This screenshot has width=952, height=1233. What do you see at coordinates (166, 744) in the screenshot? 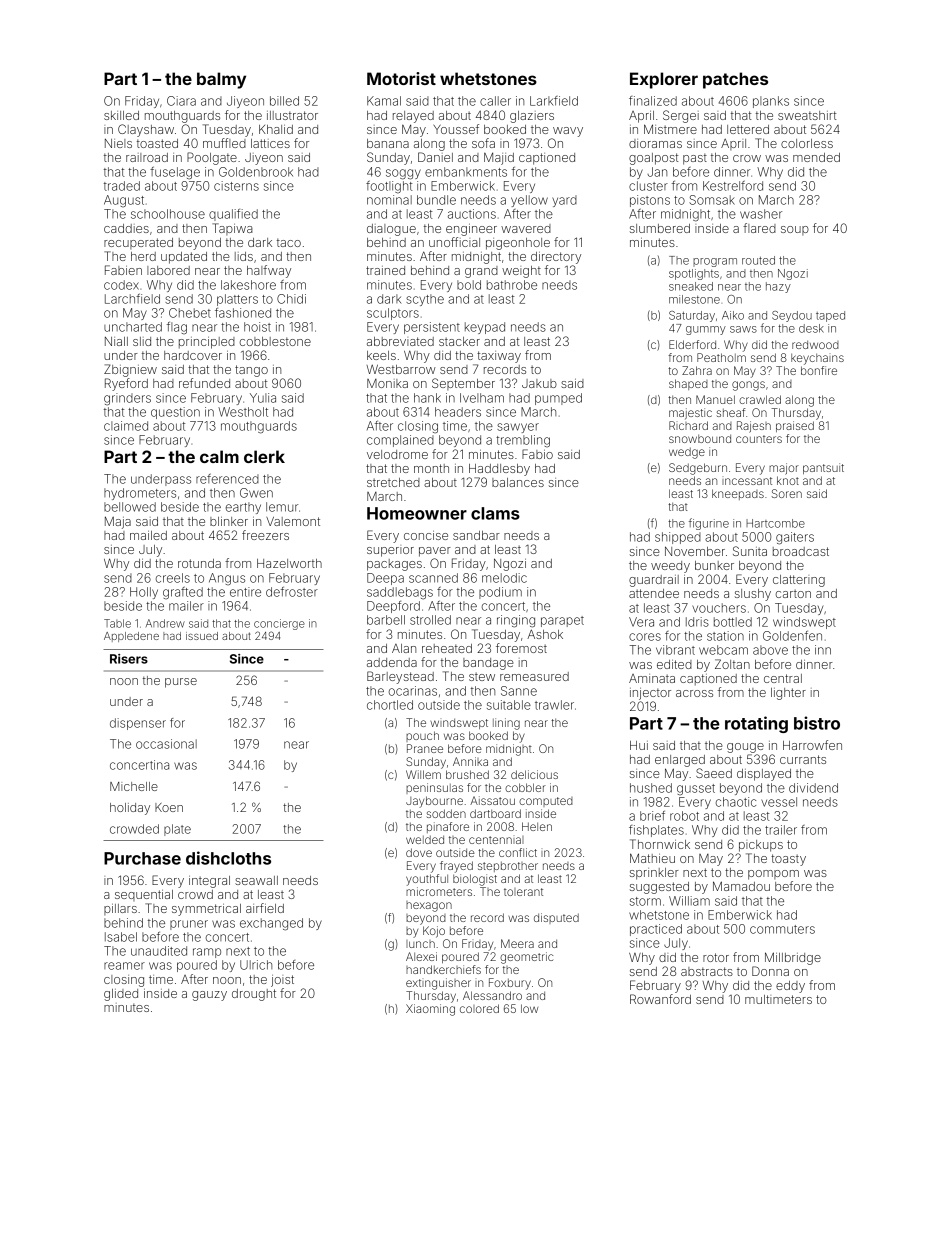
I see `occasional` at bounding box center [166, 744].
